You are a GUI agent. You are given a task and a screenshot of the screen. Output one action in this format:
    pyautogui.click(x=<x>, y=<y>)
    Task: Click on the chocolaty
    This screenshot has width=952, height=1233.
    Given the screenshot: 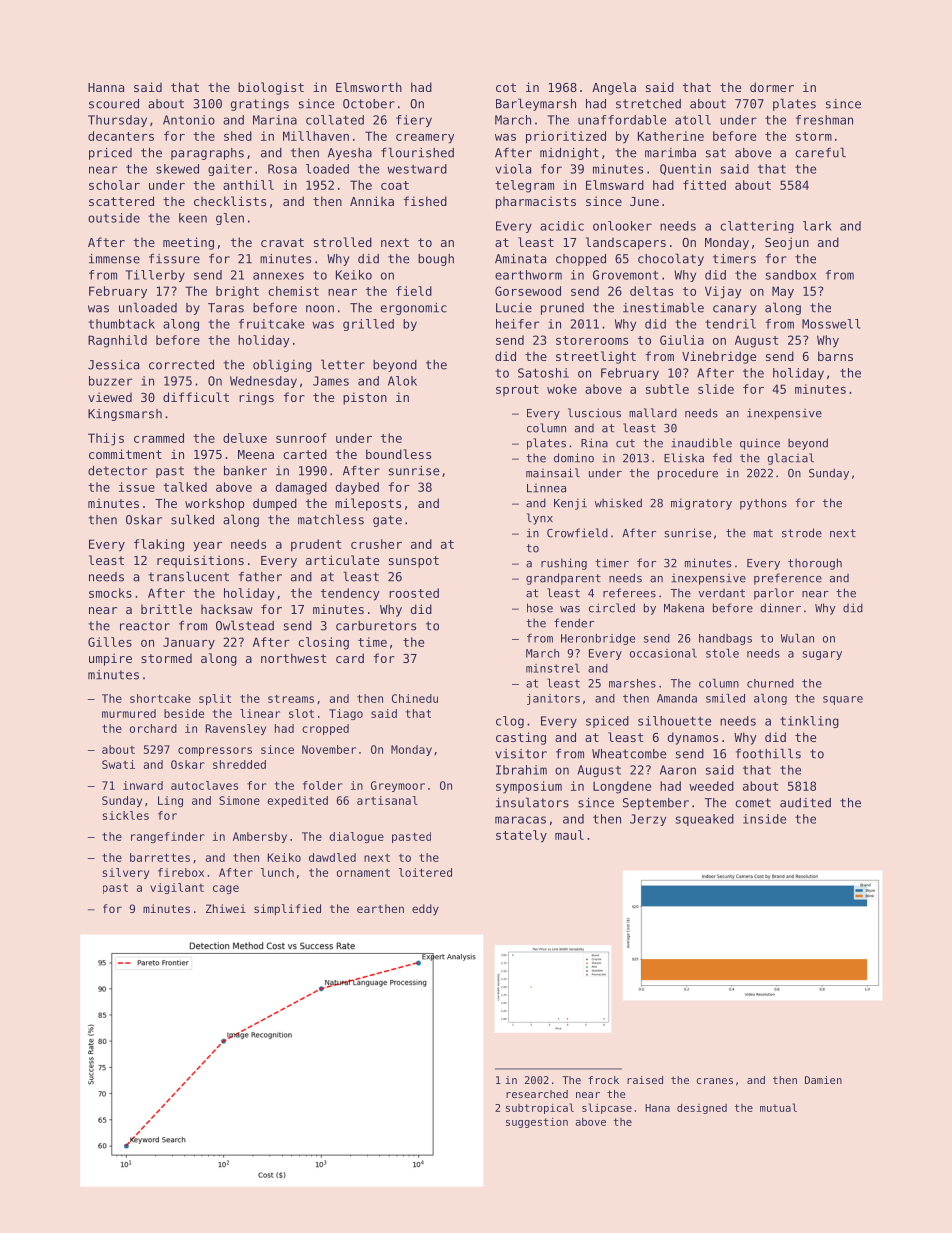 What is the action you would take?
    pyautogui.click(x=671, y=259)
